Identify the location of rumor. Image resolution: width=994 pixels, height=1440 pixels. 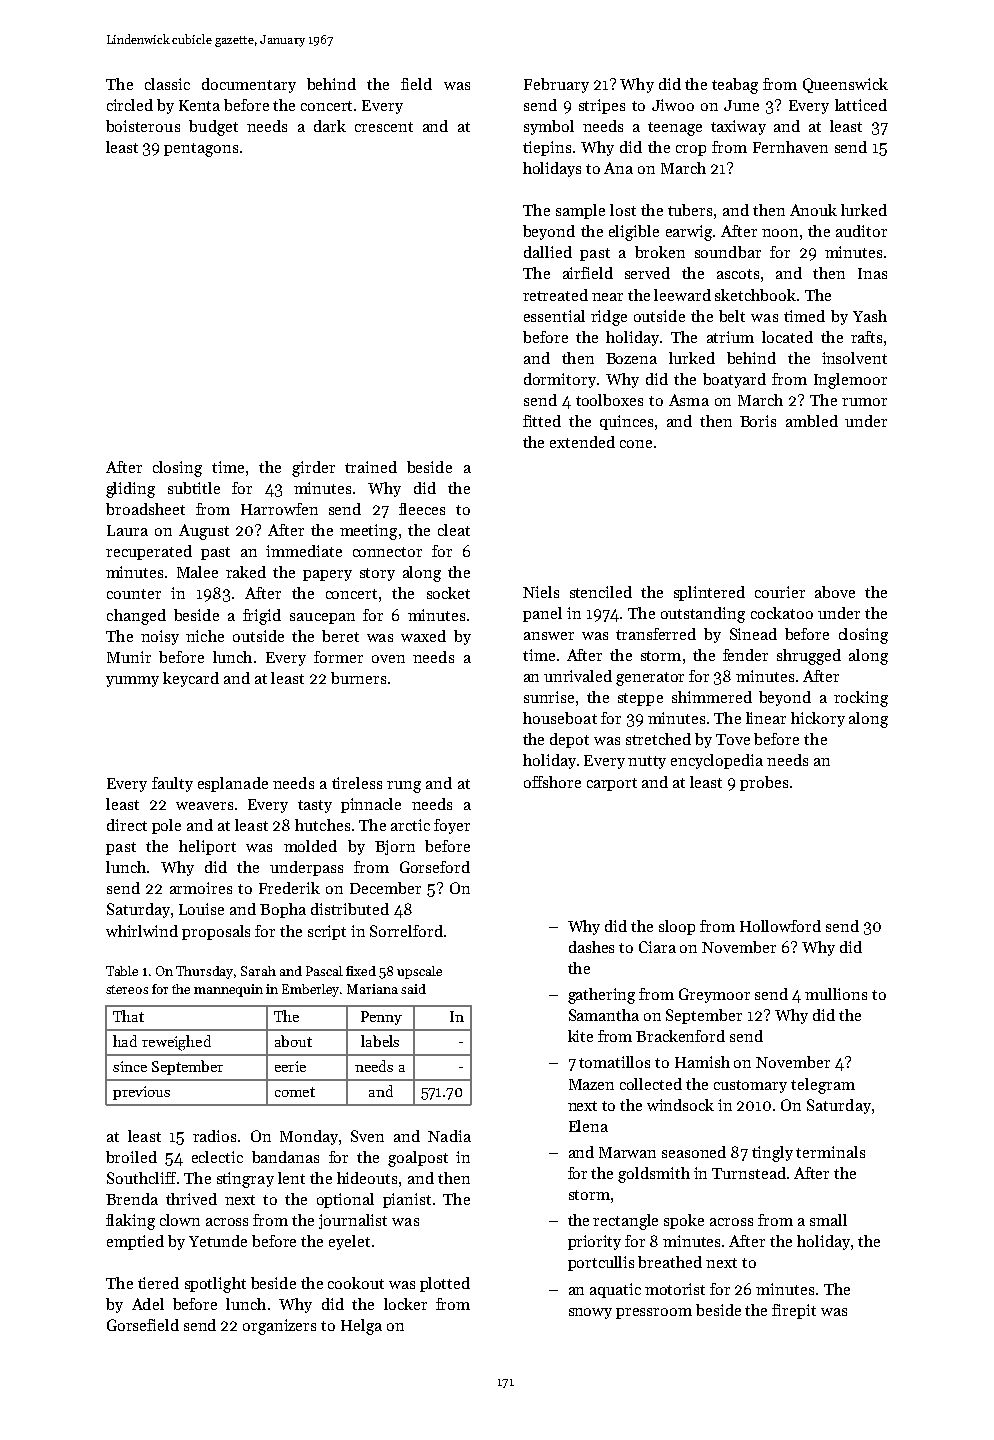
(864, 402).
